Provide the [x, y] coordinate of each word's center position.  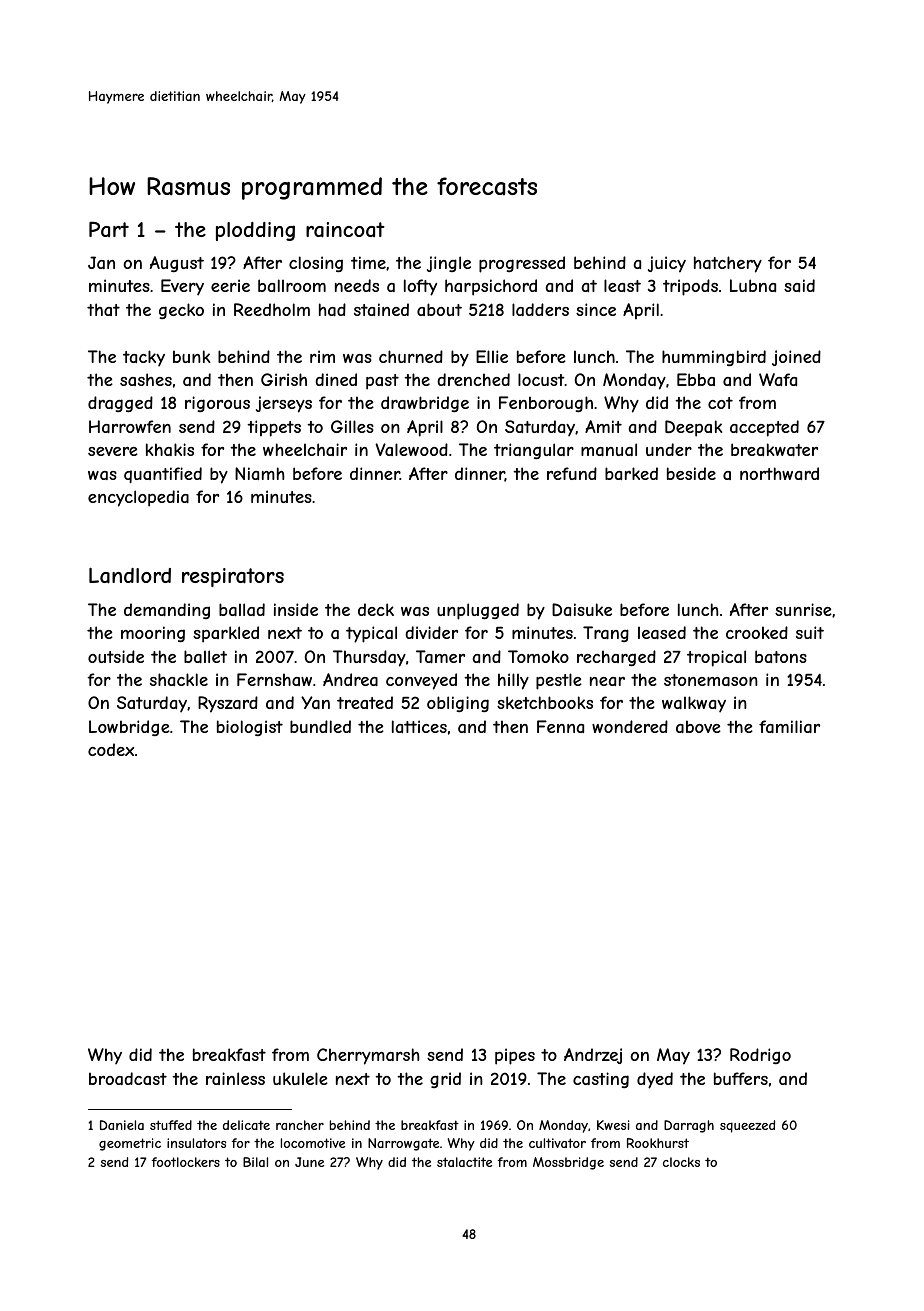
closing [316, 264]
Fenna [560, 726]
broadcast [128, 1078]
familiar [789, 726]
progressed [522, 264]
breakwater [774, 449]
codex [111, 749]
